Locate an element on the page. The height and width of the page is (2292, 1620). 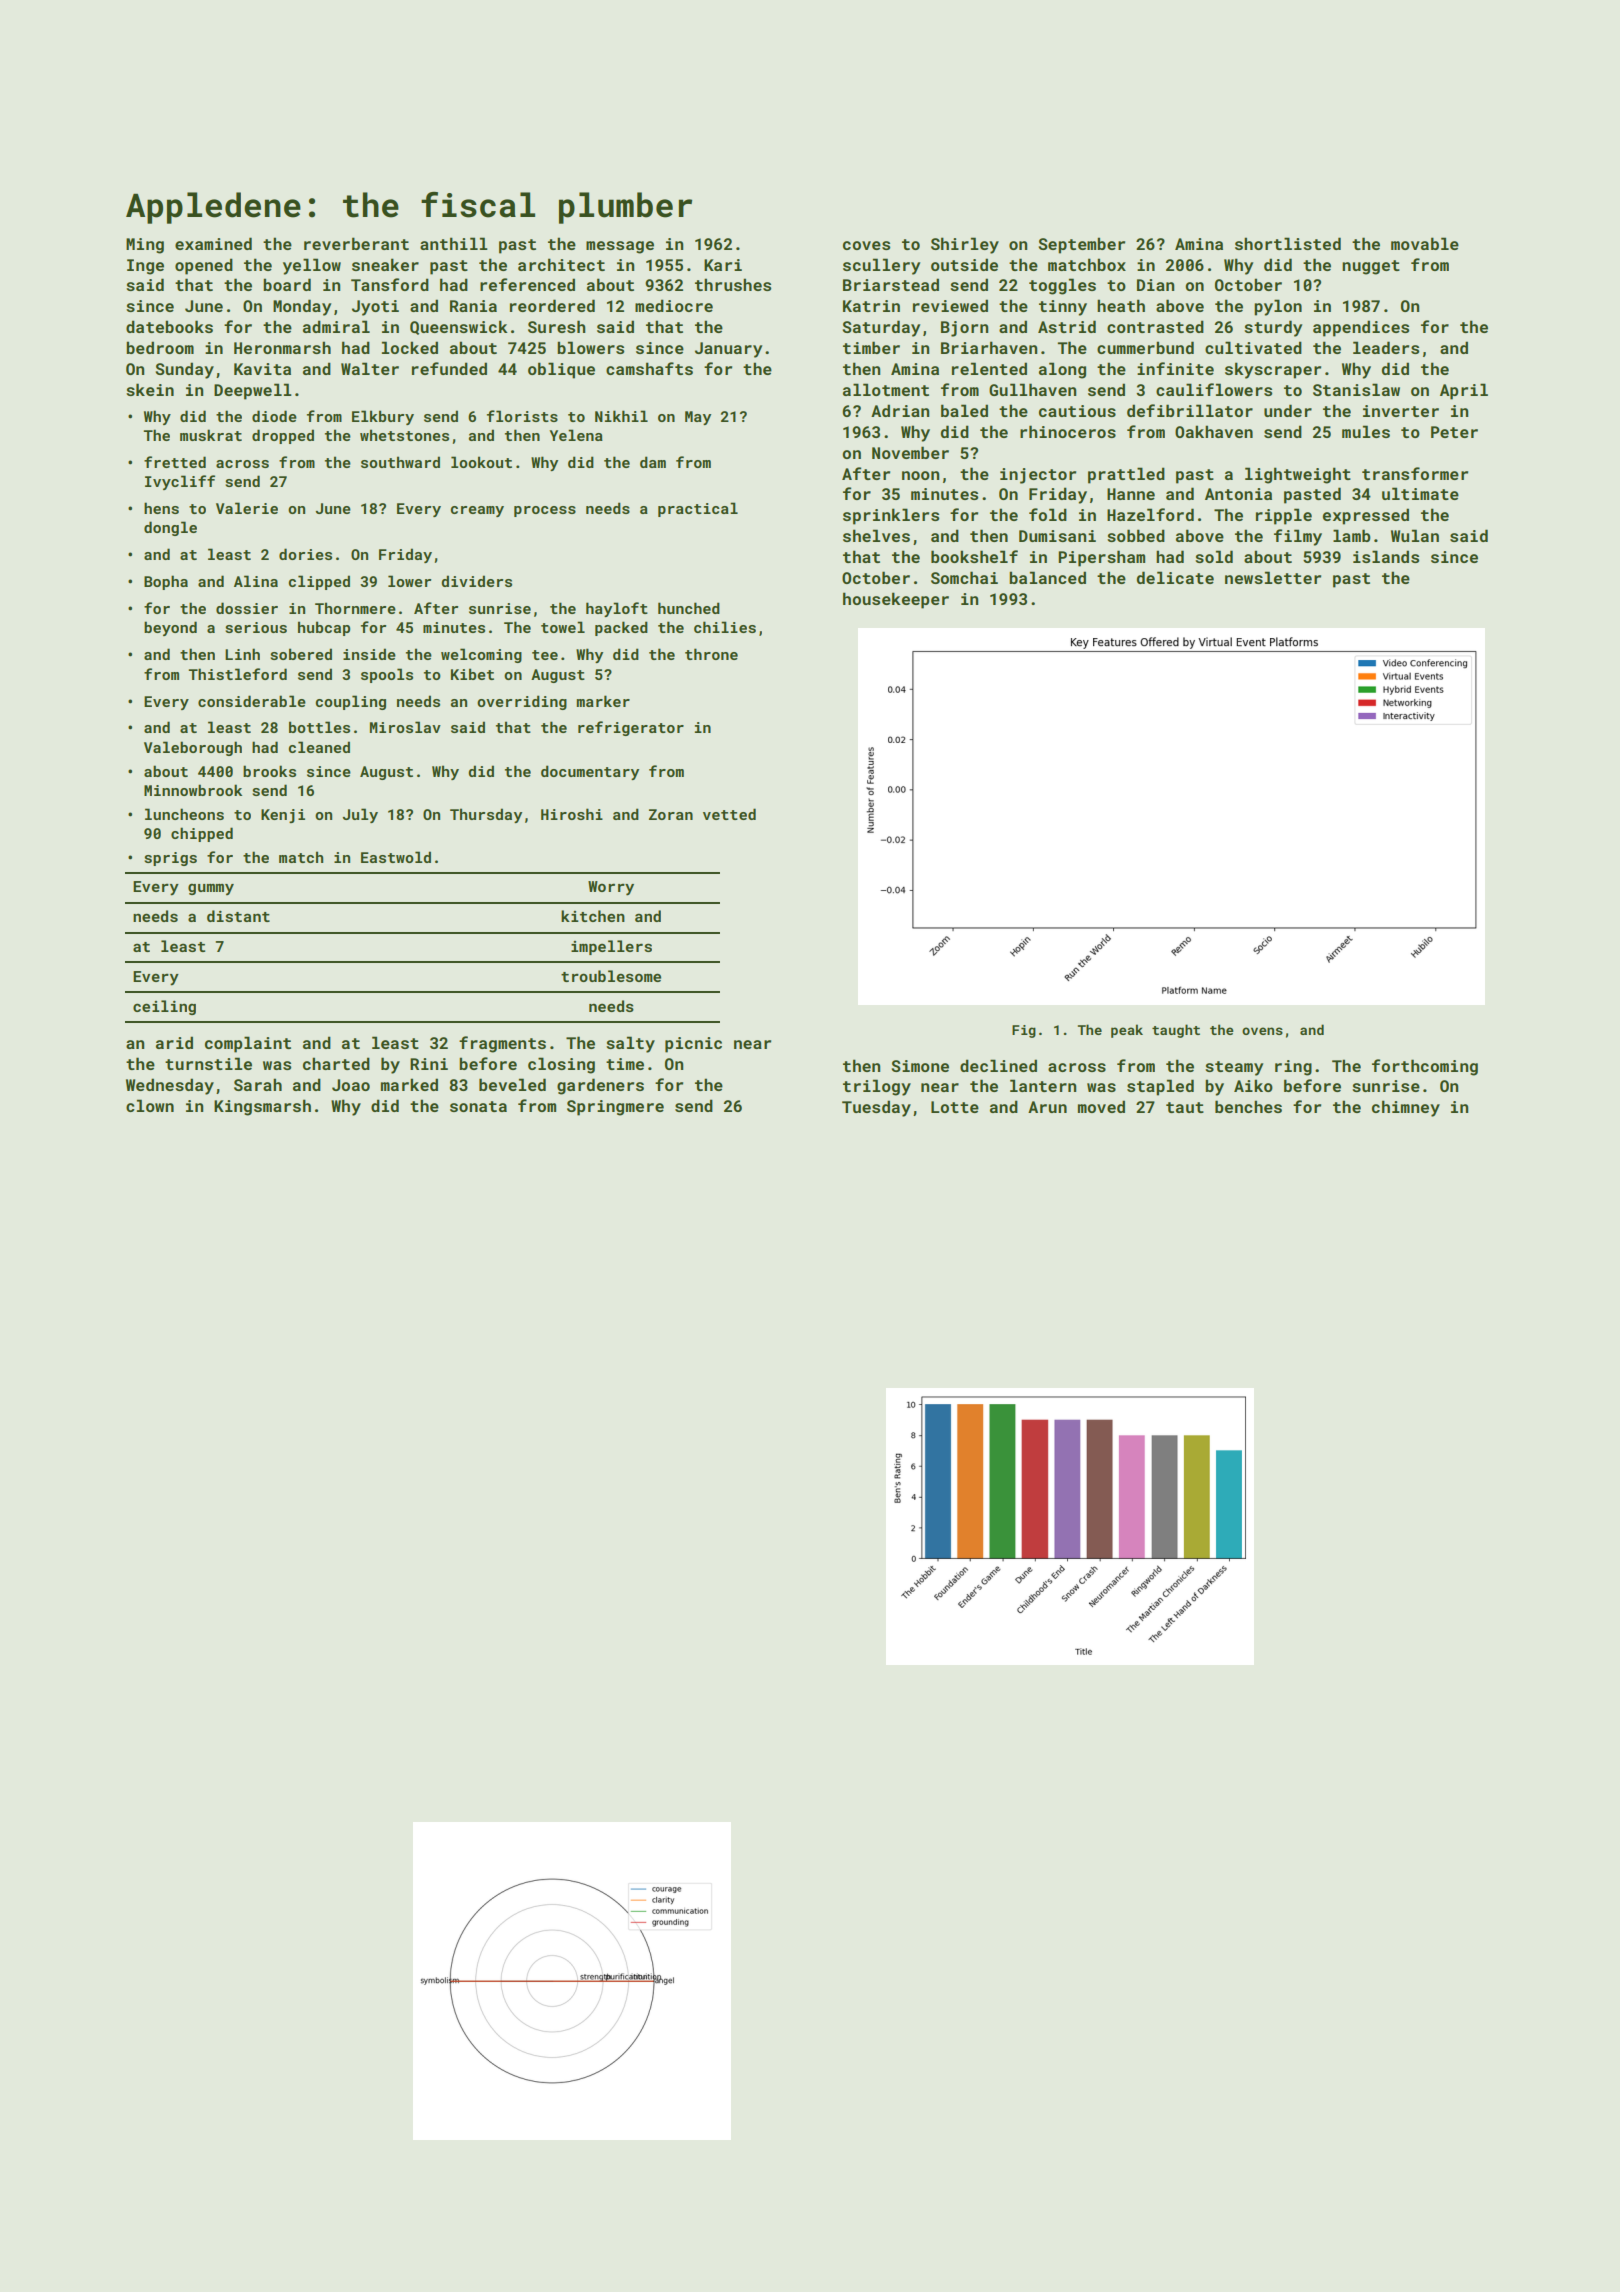
Sarah is located at coordinates (258, 1084).
